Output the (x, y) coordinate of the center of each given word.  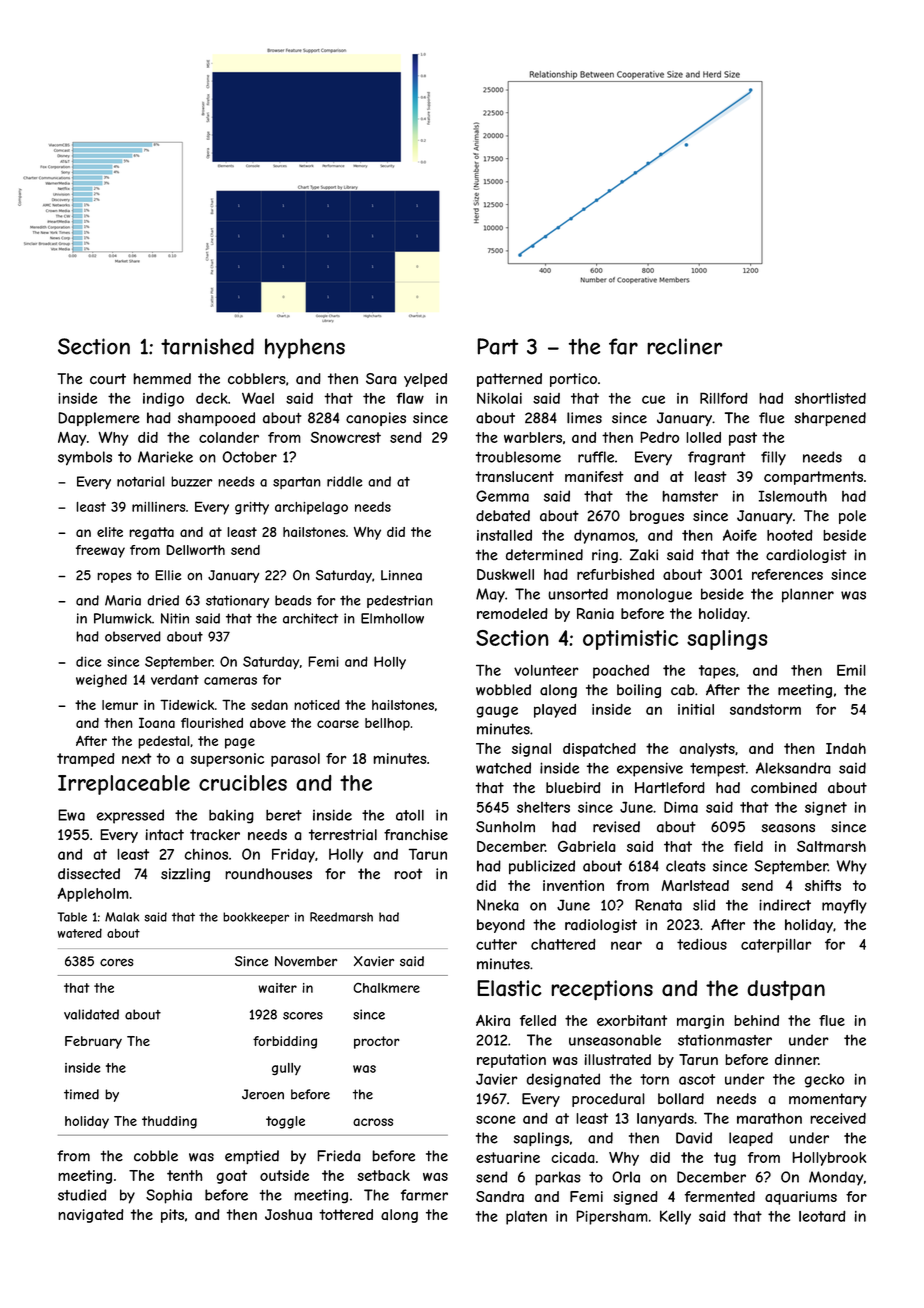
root (408, 873)
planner (808, 595)
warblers (533, 437)
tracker (215, 834)
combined (784, 787)
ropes (114, 577)
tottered (346, 1214)
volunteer (546, 670)
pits (172, 1216)
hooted (789, 535)
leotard (822, 1216)
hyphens (305, 348)
